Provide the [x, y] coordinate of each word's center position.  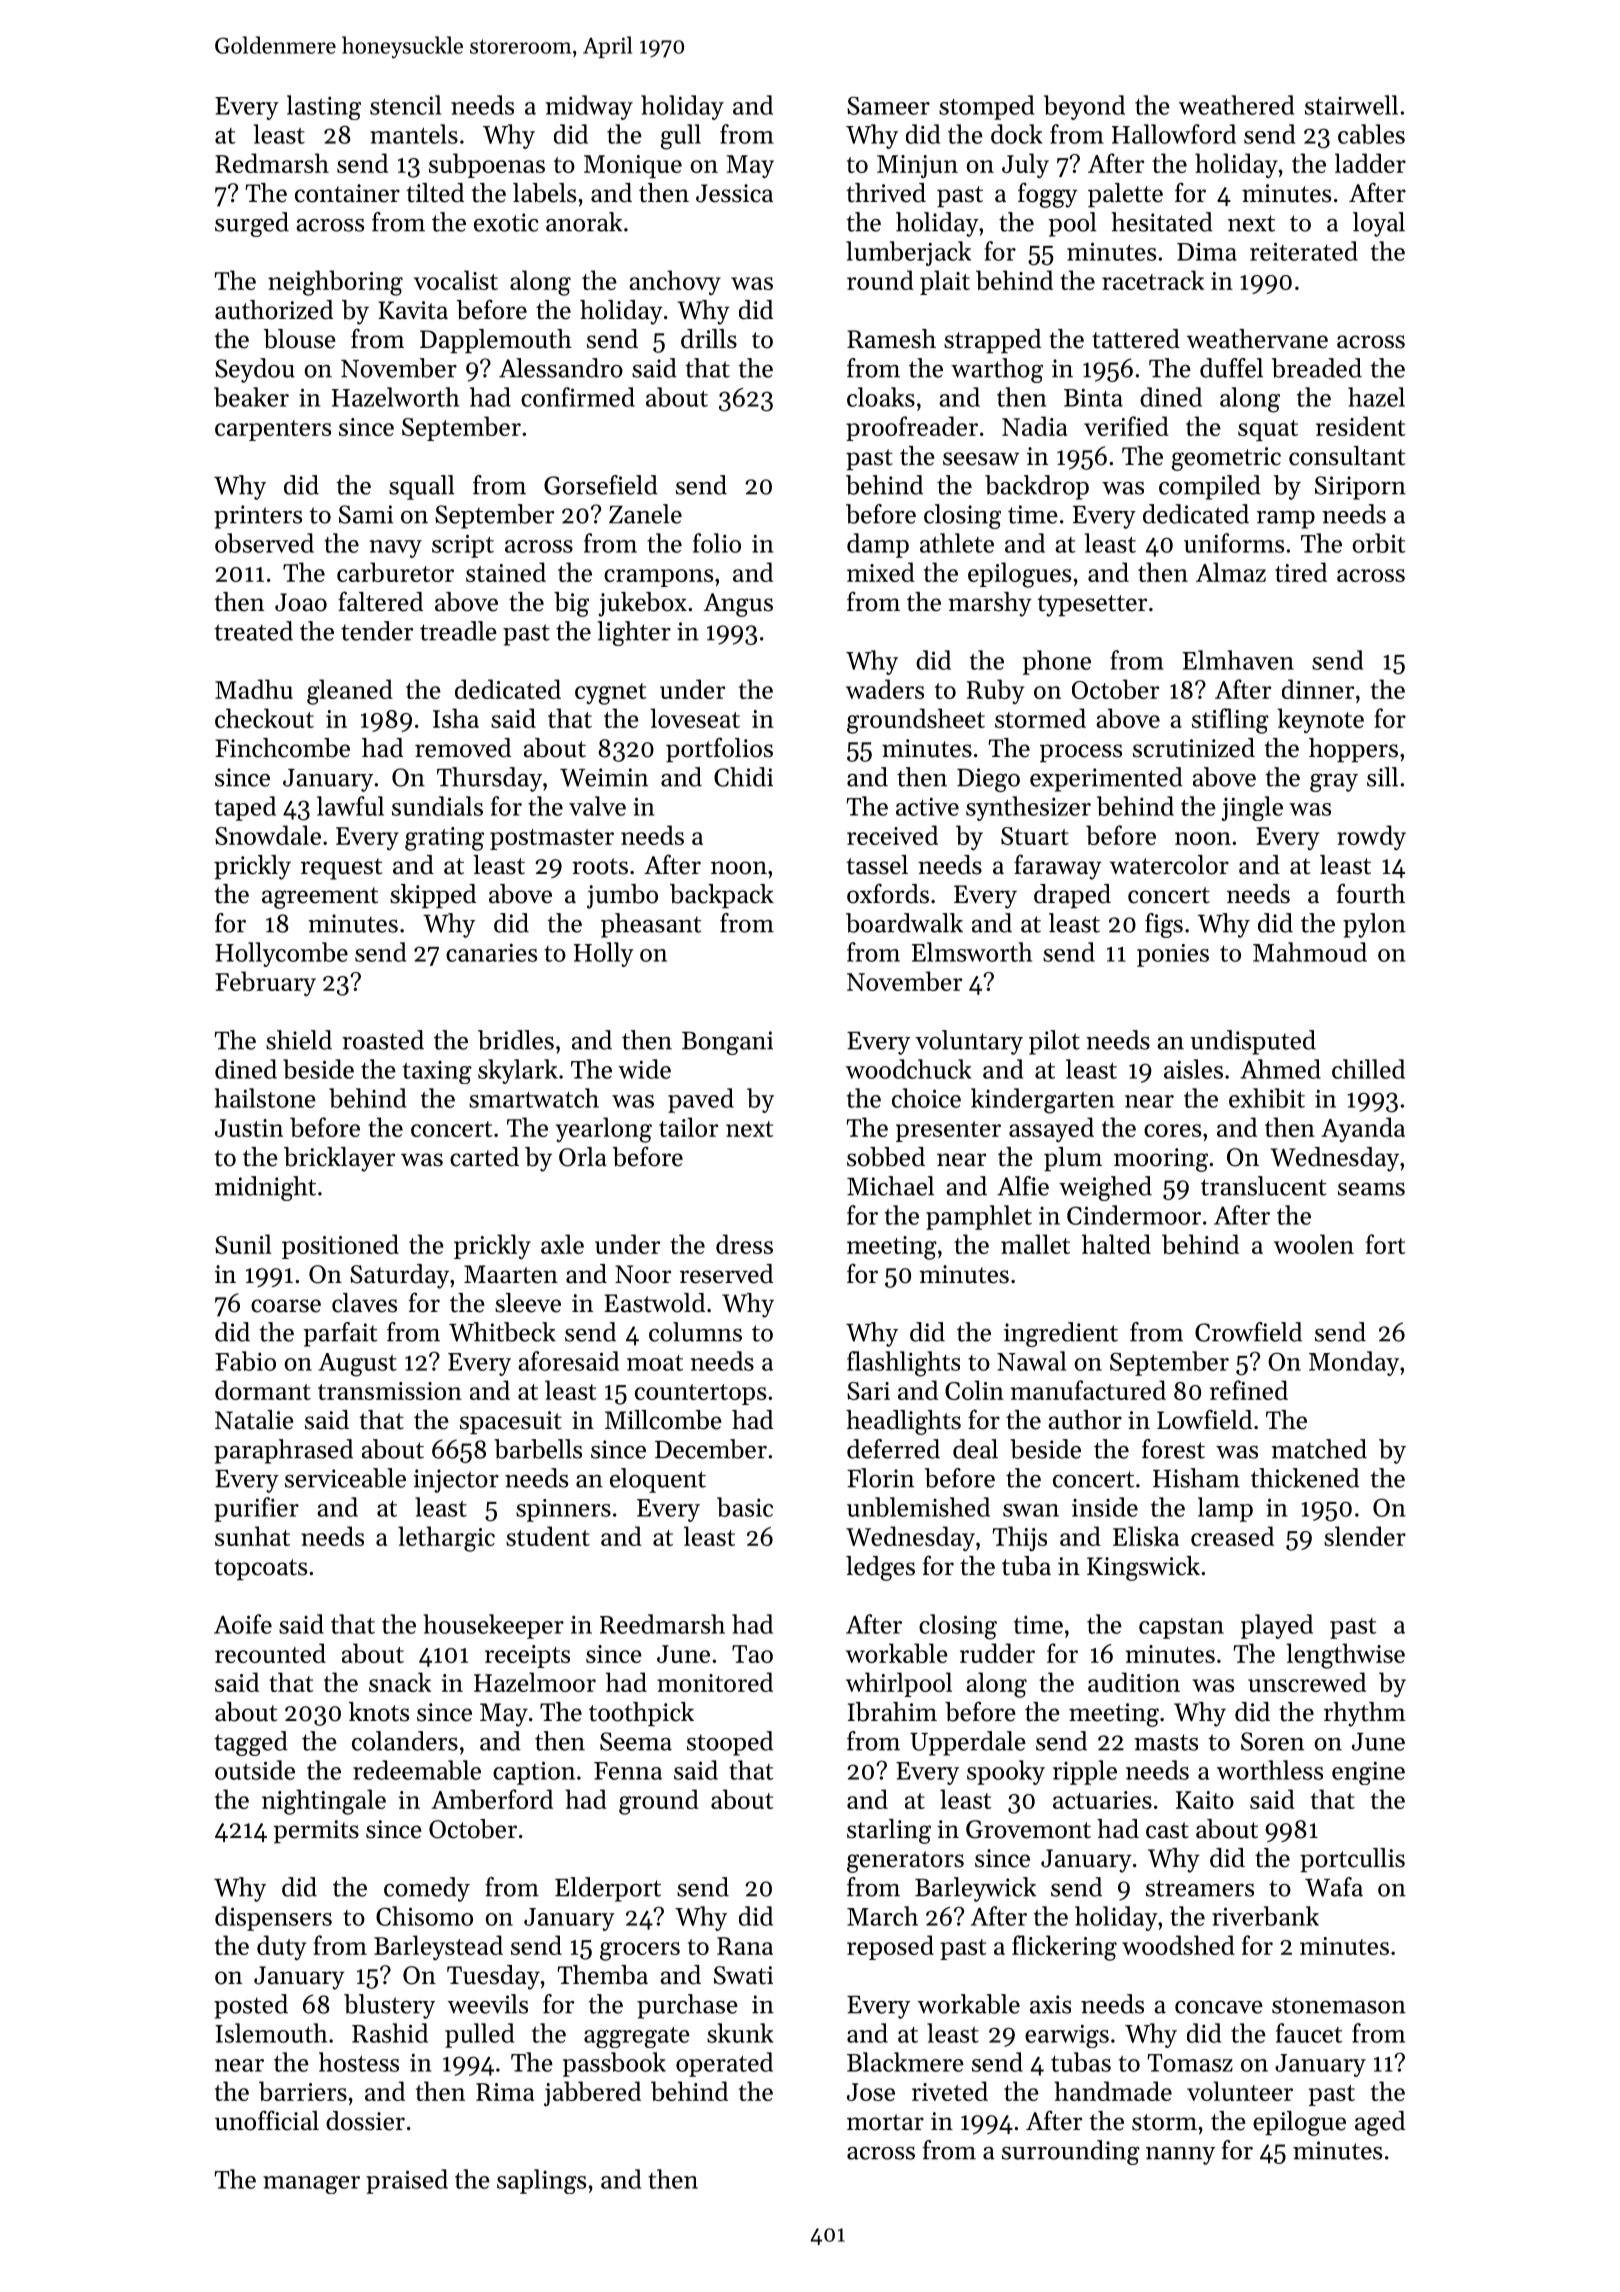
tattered [1136, 339]
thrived [886, 193]
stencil [405, 105]
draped [1072, 896]
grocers [640, 1951]
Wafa [1334, 1887]
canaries [491, 952]
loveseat [695, 718]
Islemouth [271, 2033]
